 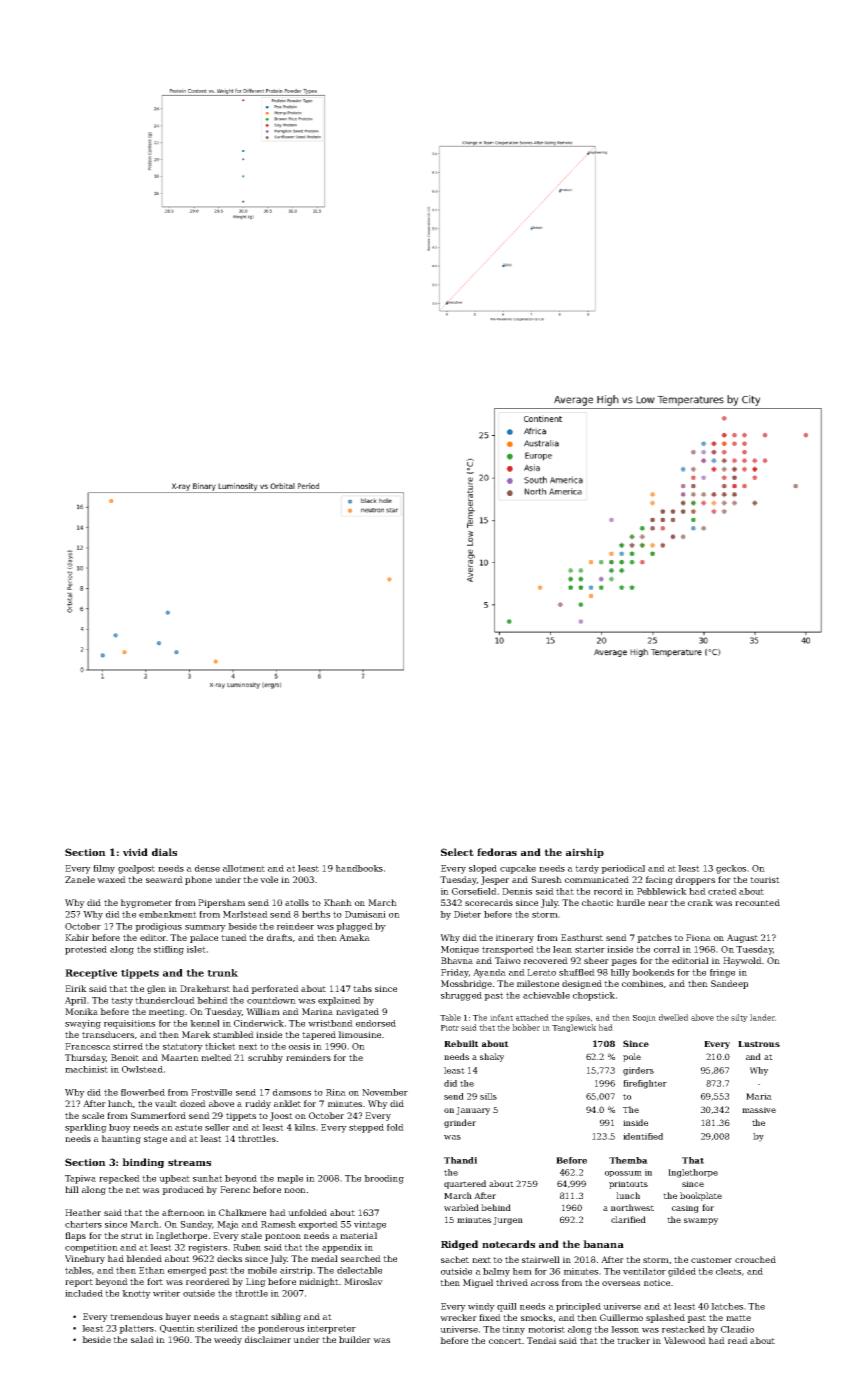 What do you see at coordinates (142, 1339) in the screenshot?
I see `salad` at bounding box center [142, 1339].
